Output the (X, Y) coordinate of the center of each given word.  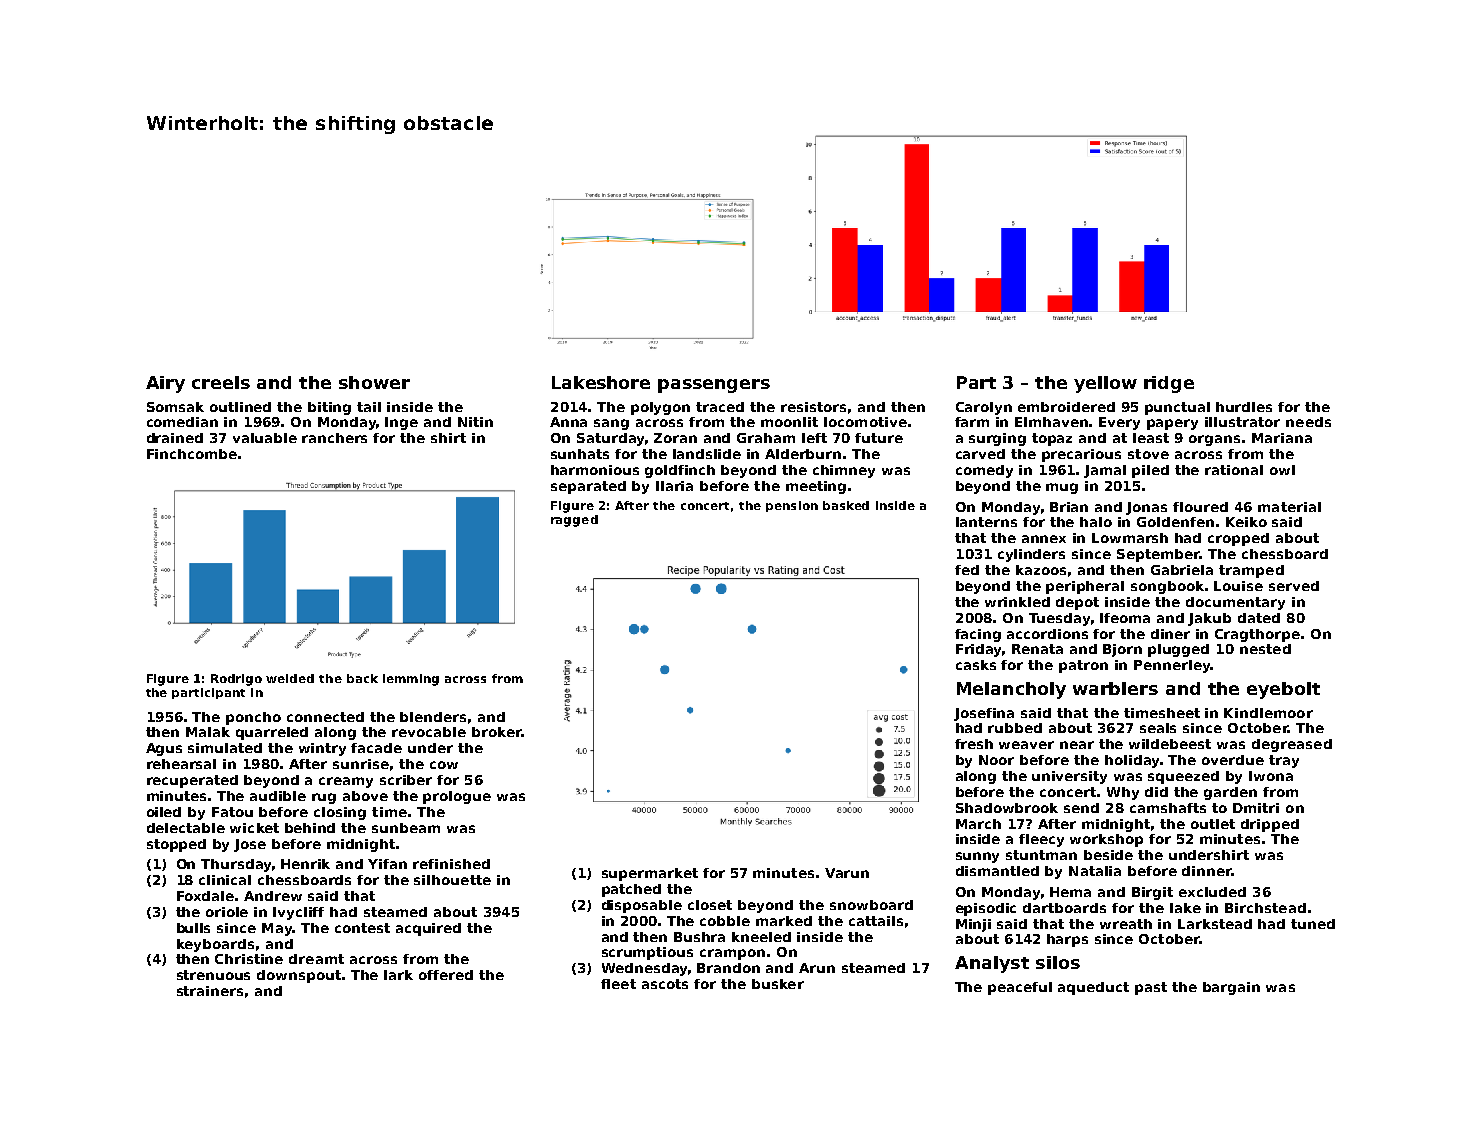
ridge (1169, 384)
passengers (714, 386)
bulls (193, 928)
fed (967, 570)
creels (221, 382)
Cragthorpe (1257, 635)
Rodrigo (236, 680)
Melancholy (1011, 690)
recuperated (192, 781)
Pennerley (1172, 666)
